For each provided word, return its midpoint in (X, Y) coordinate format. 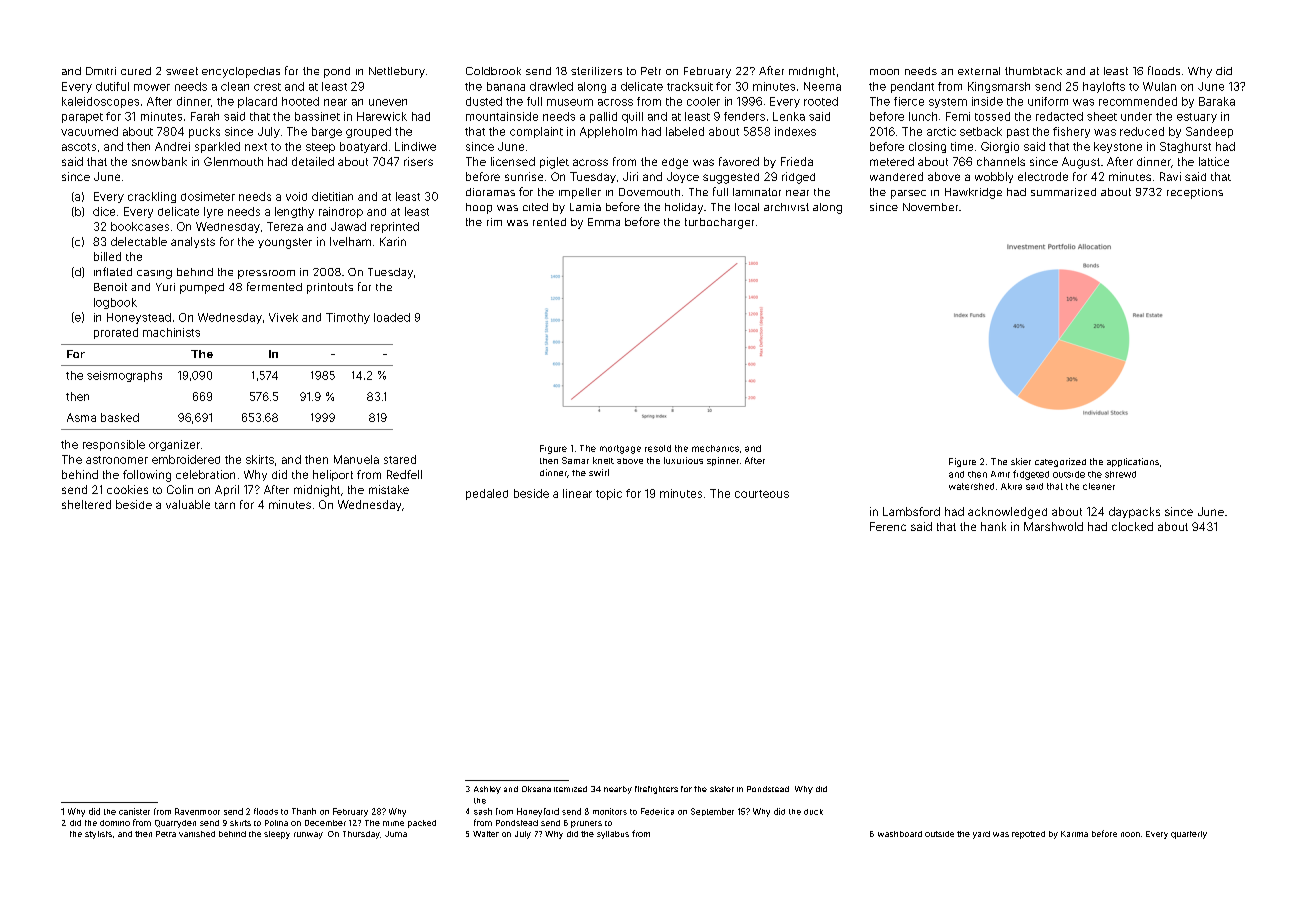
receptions (1195, 193)
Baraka (1217, 101)
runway (308, 835)
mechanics (715, 448)
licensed (513, 161)
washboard (900, 834)
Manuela (356, 459)
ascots (79, 147)
